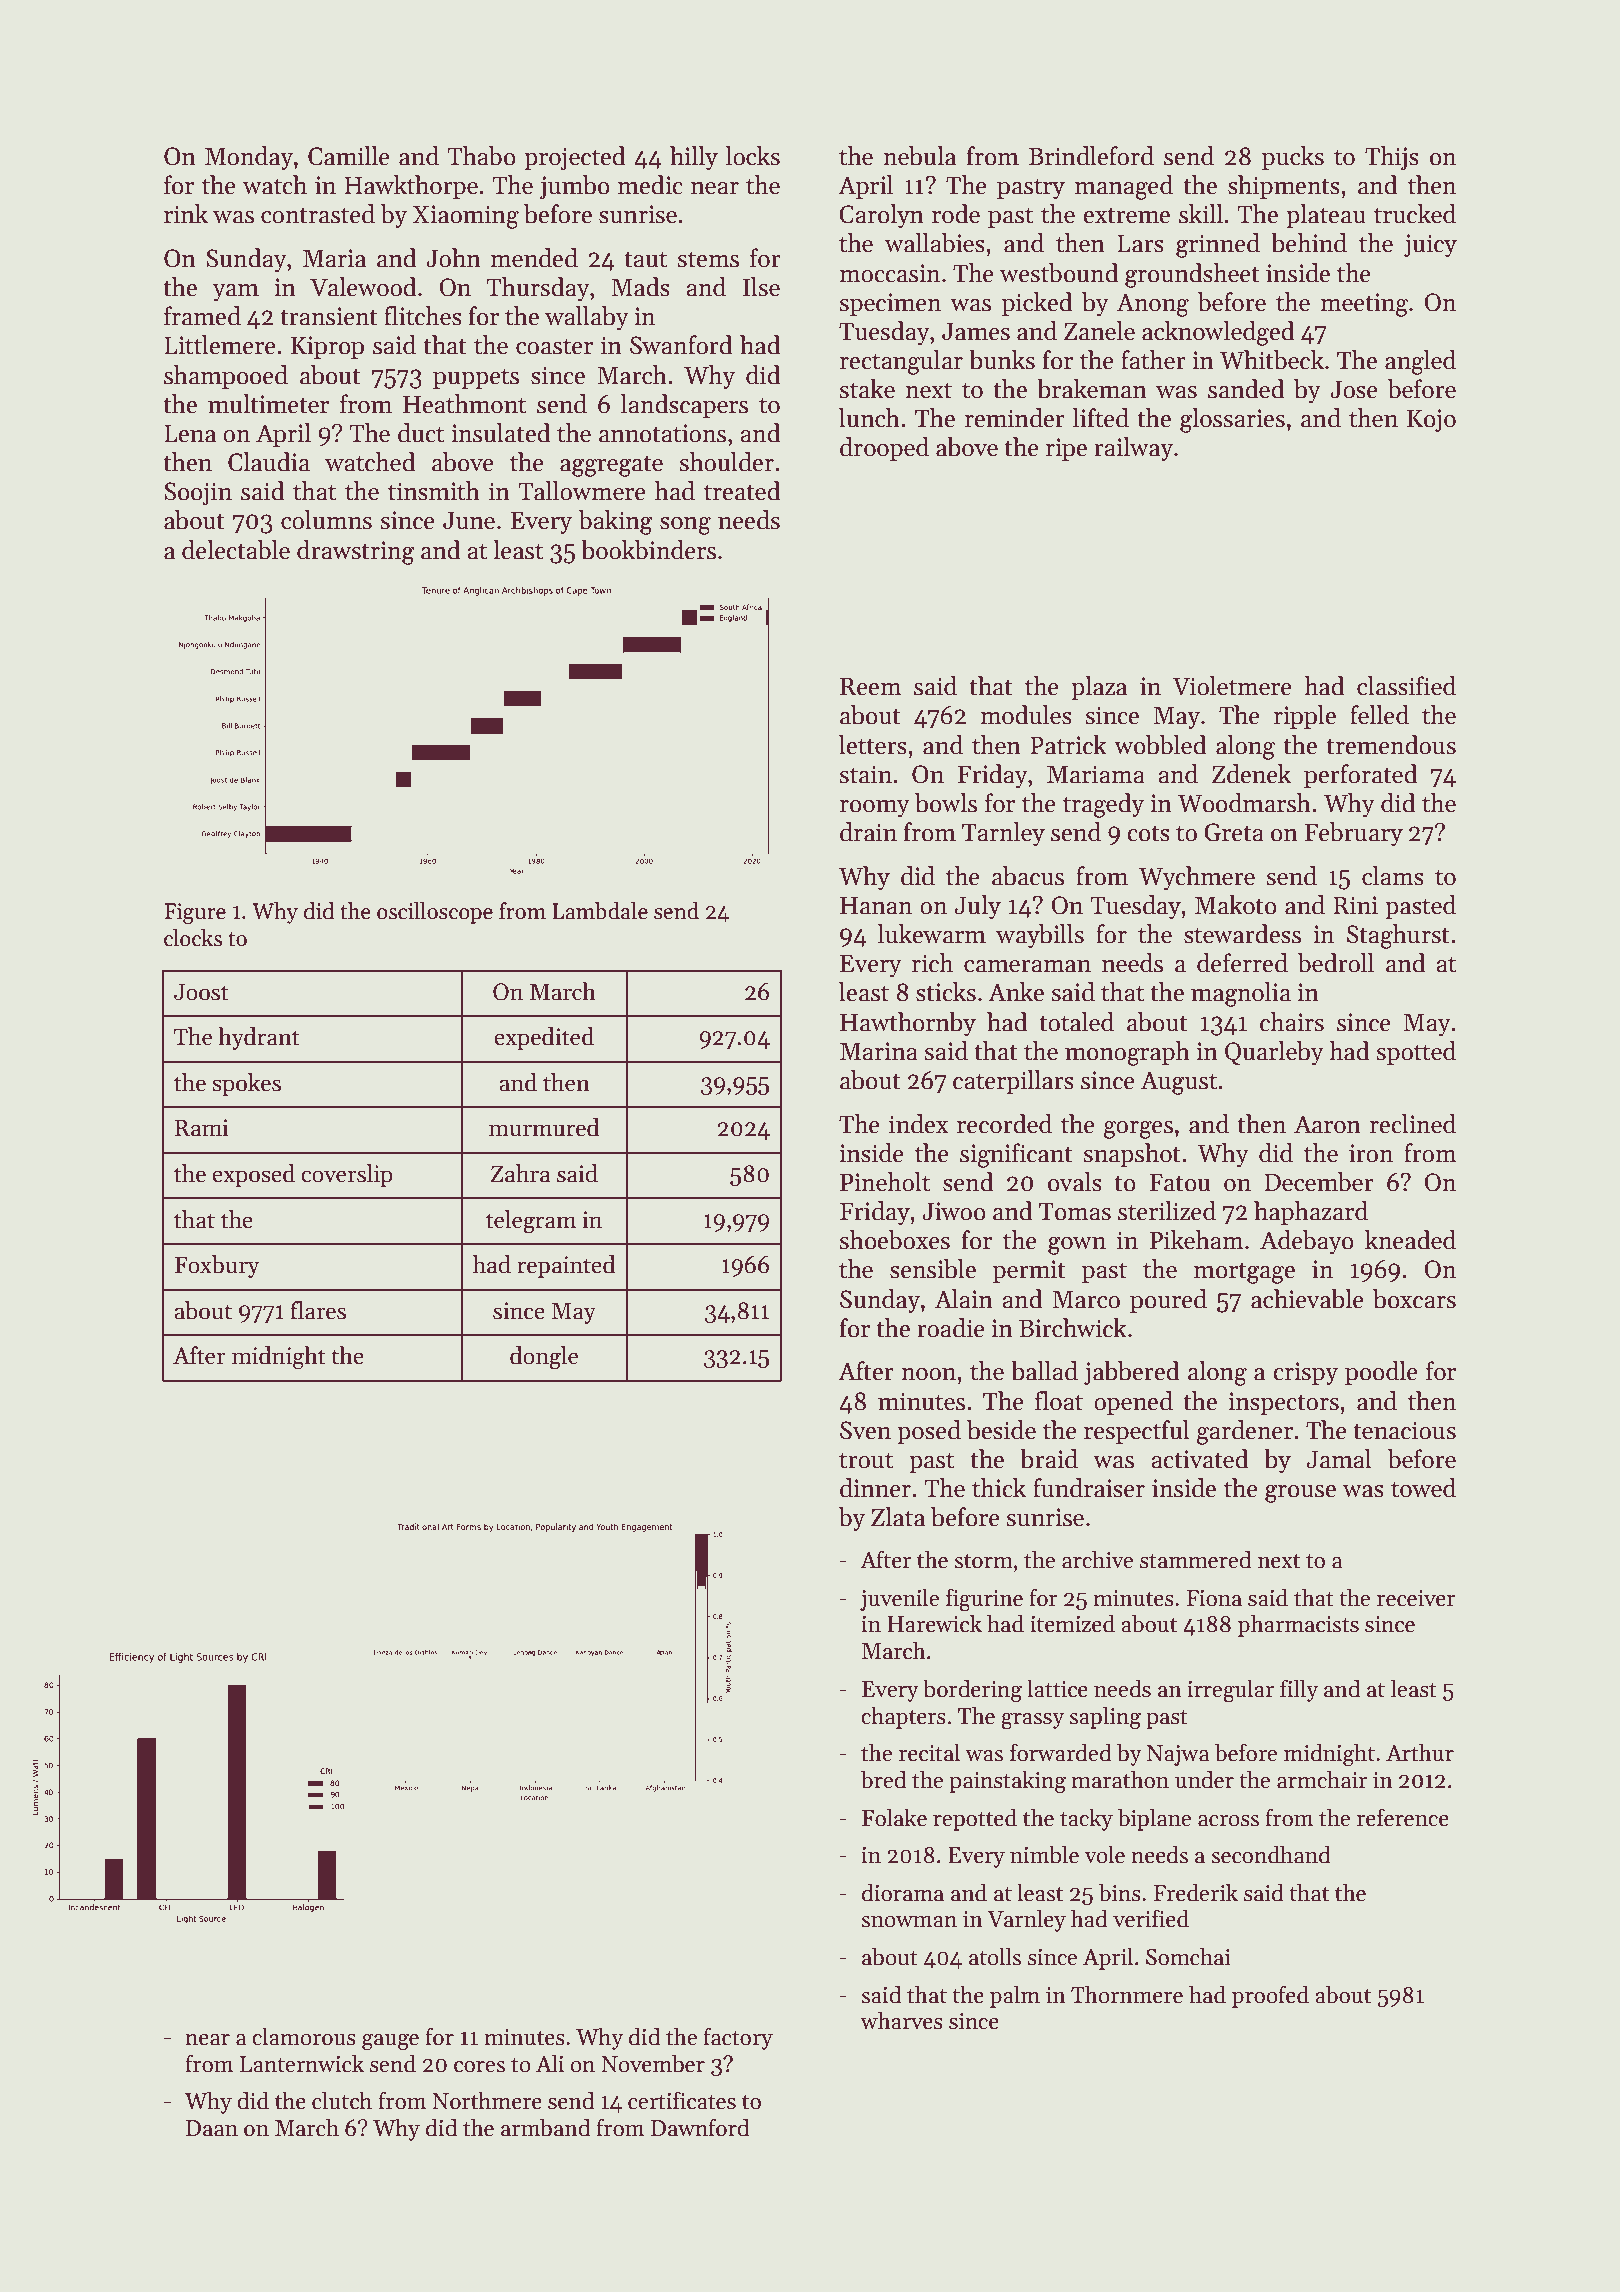 The height and width of the image is (2292, 1620). What do you see at coordinates (708, 259) in the image?
I see `stems` at bounding box center [708, 259].
